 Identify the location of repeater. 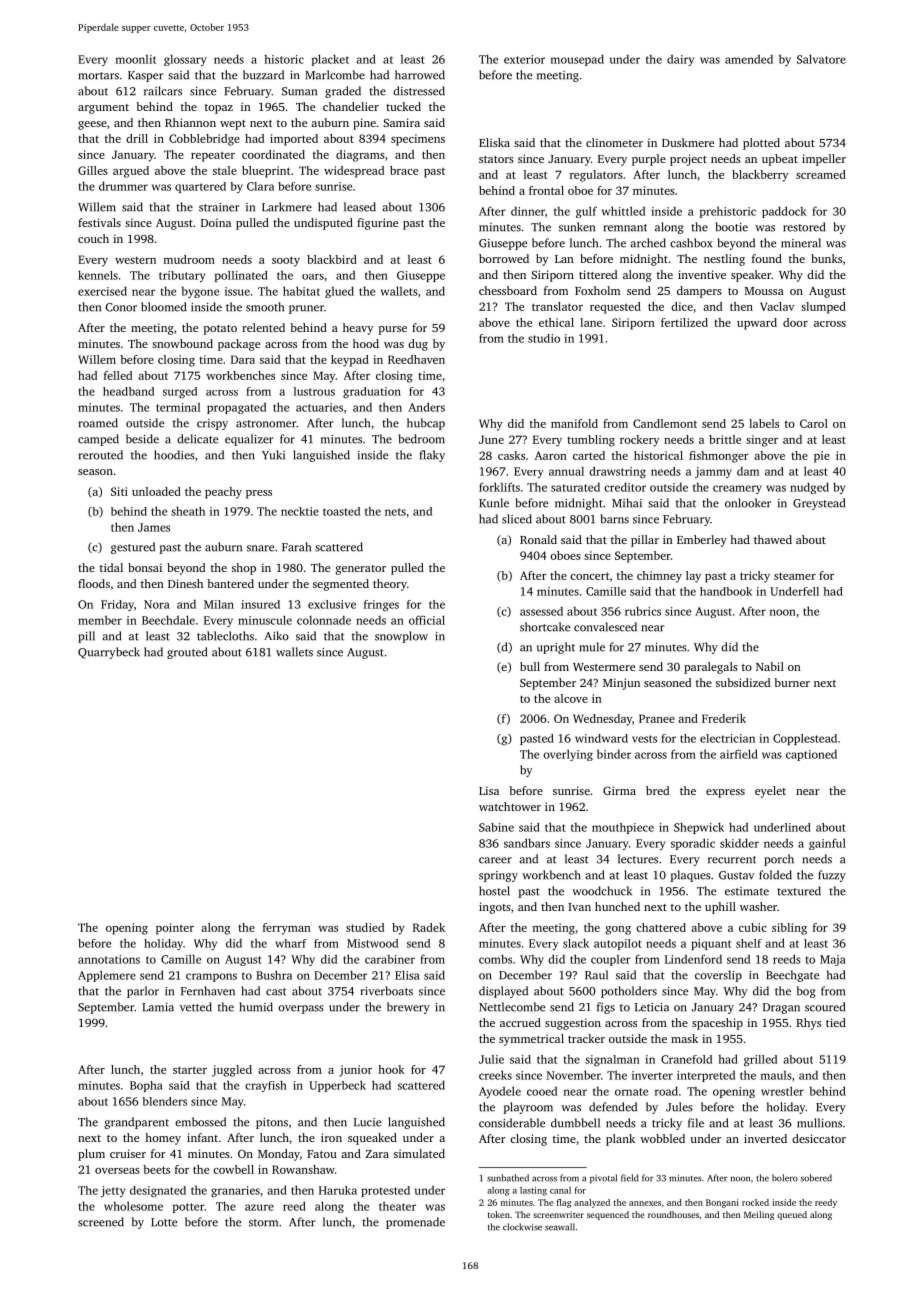
(213, 157).
